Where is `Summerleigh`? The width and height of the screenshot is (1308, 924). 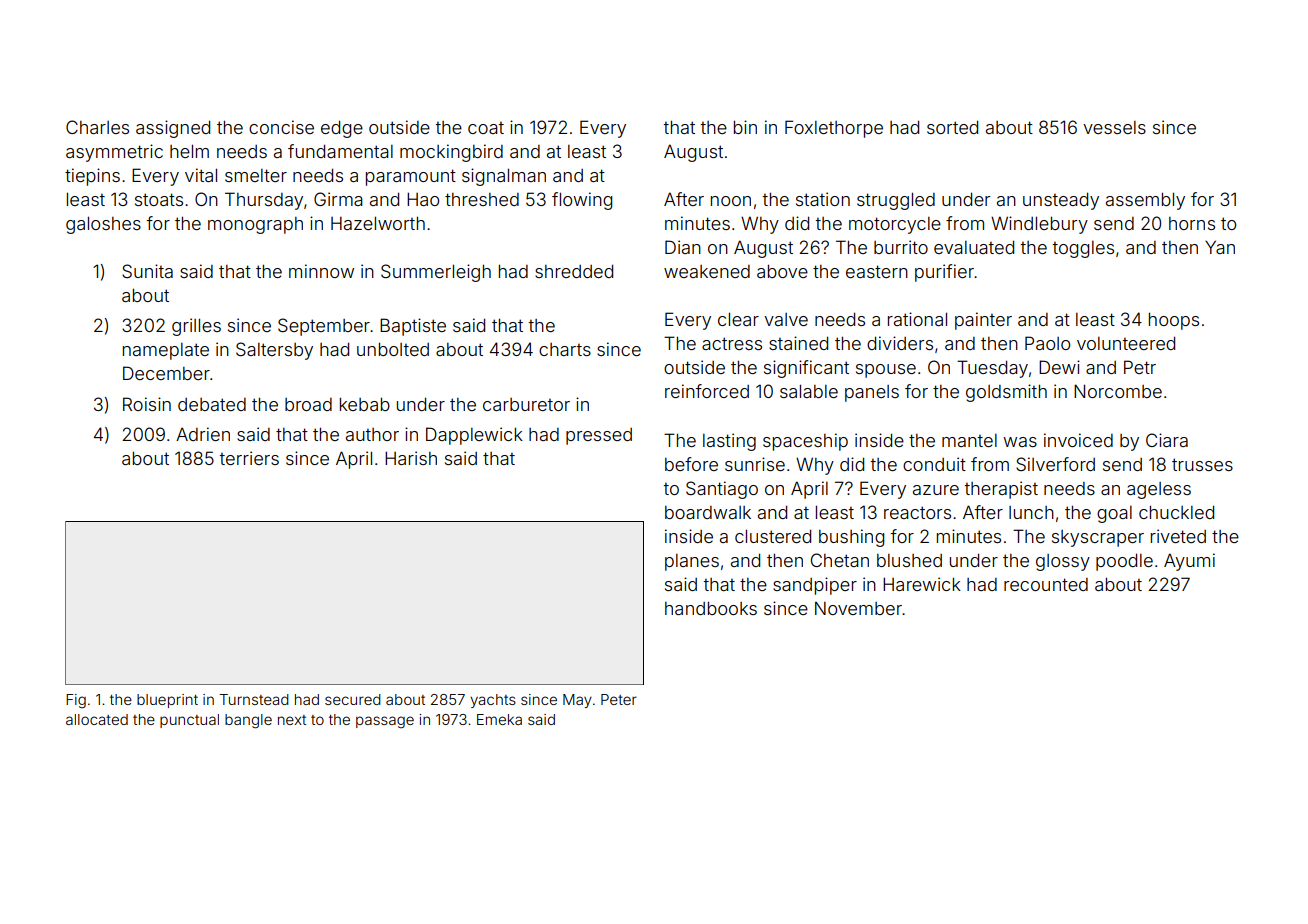 Summerleigh is located at coordinates (436, 273).
